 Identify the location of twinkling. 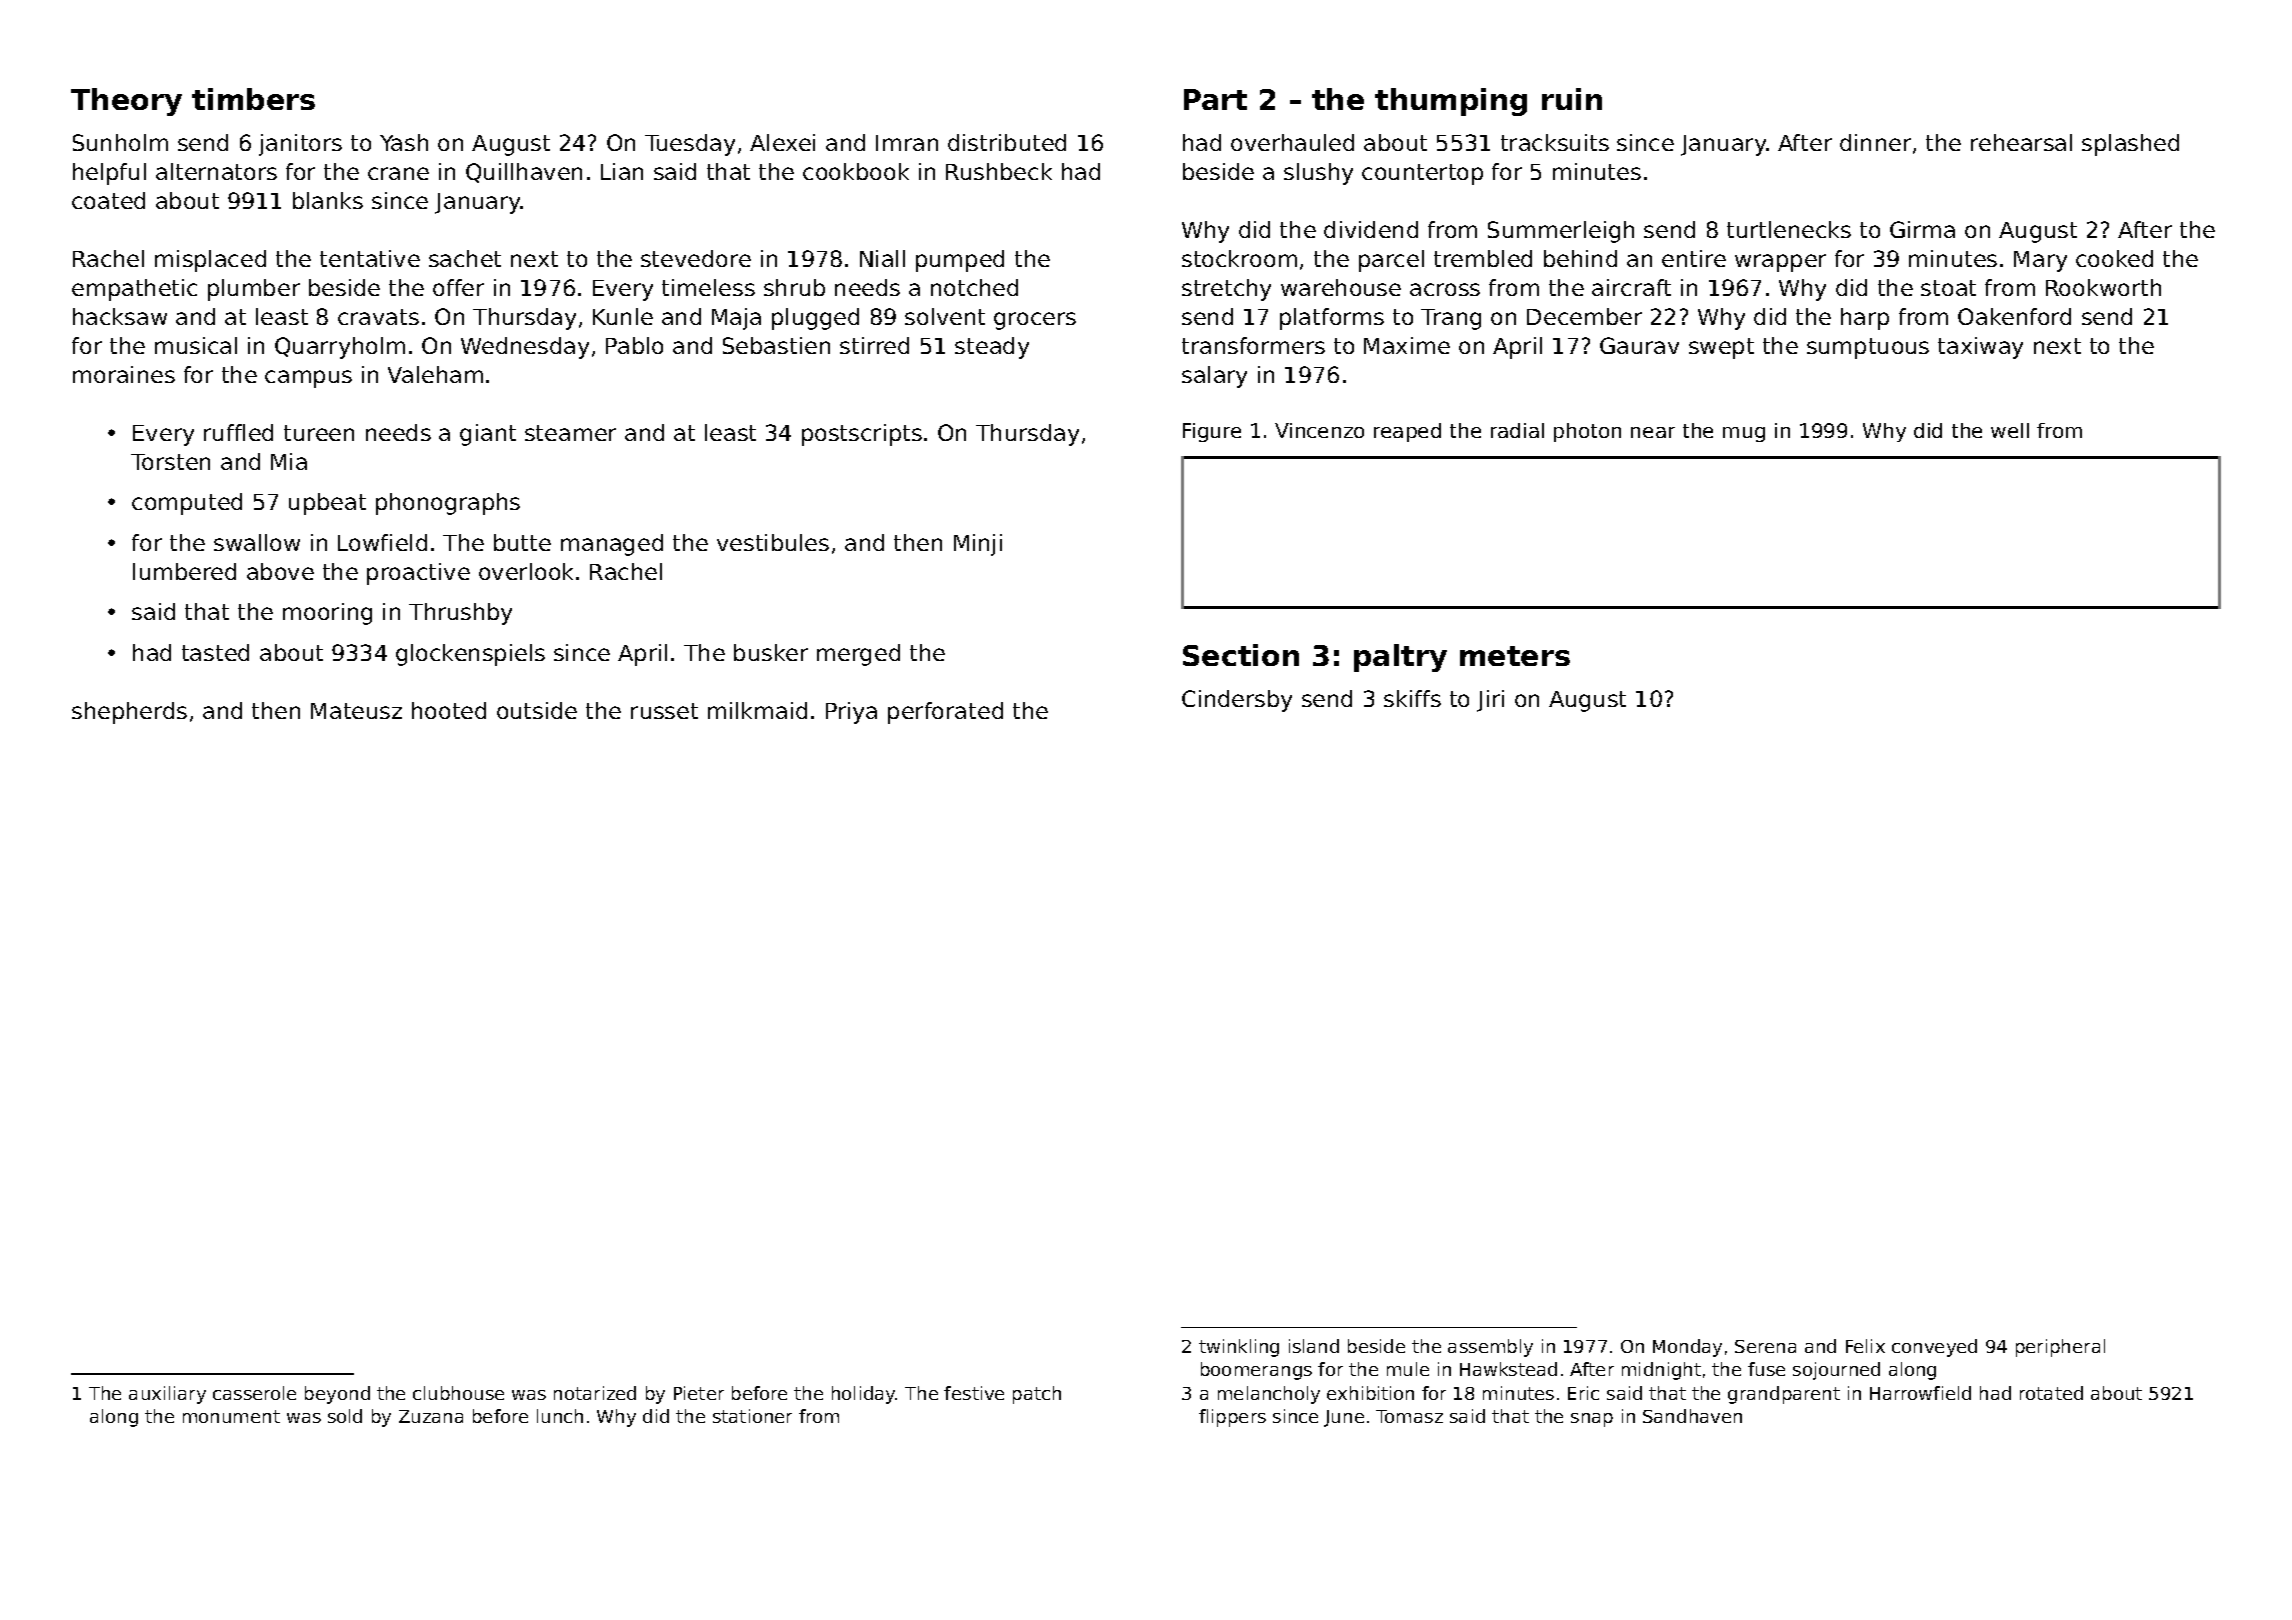
(1239, 1348).
